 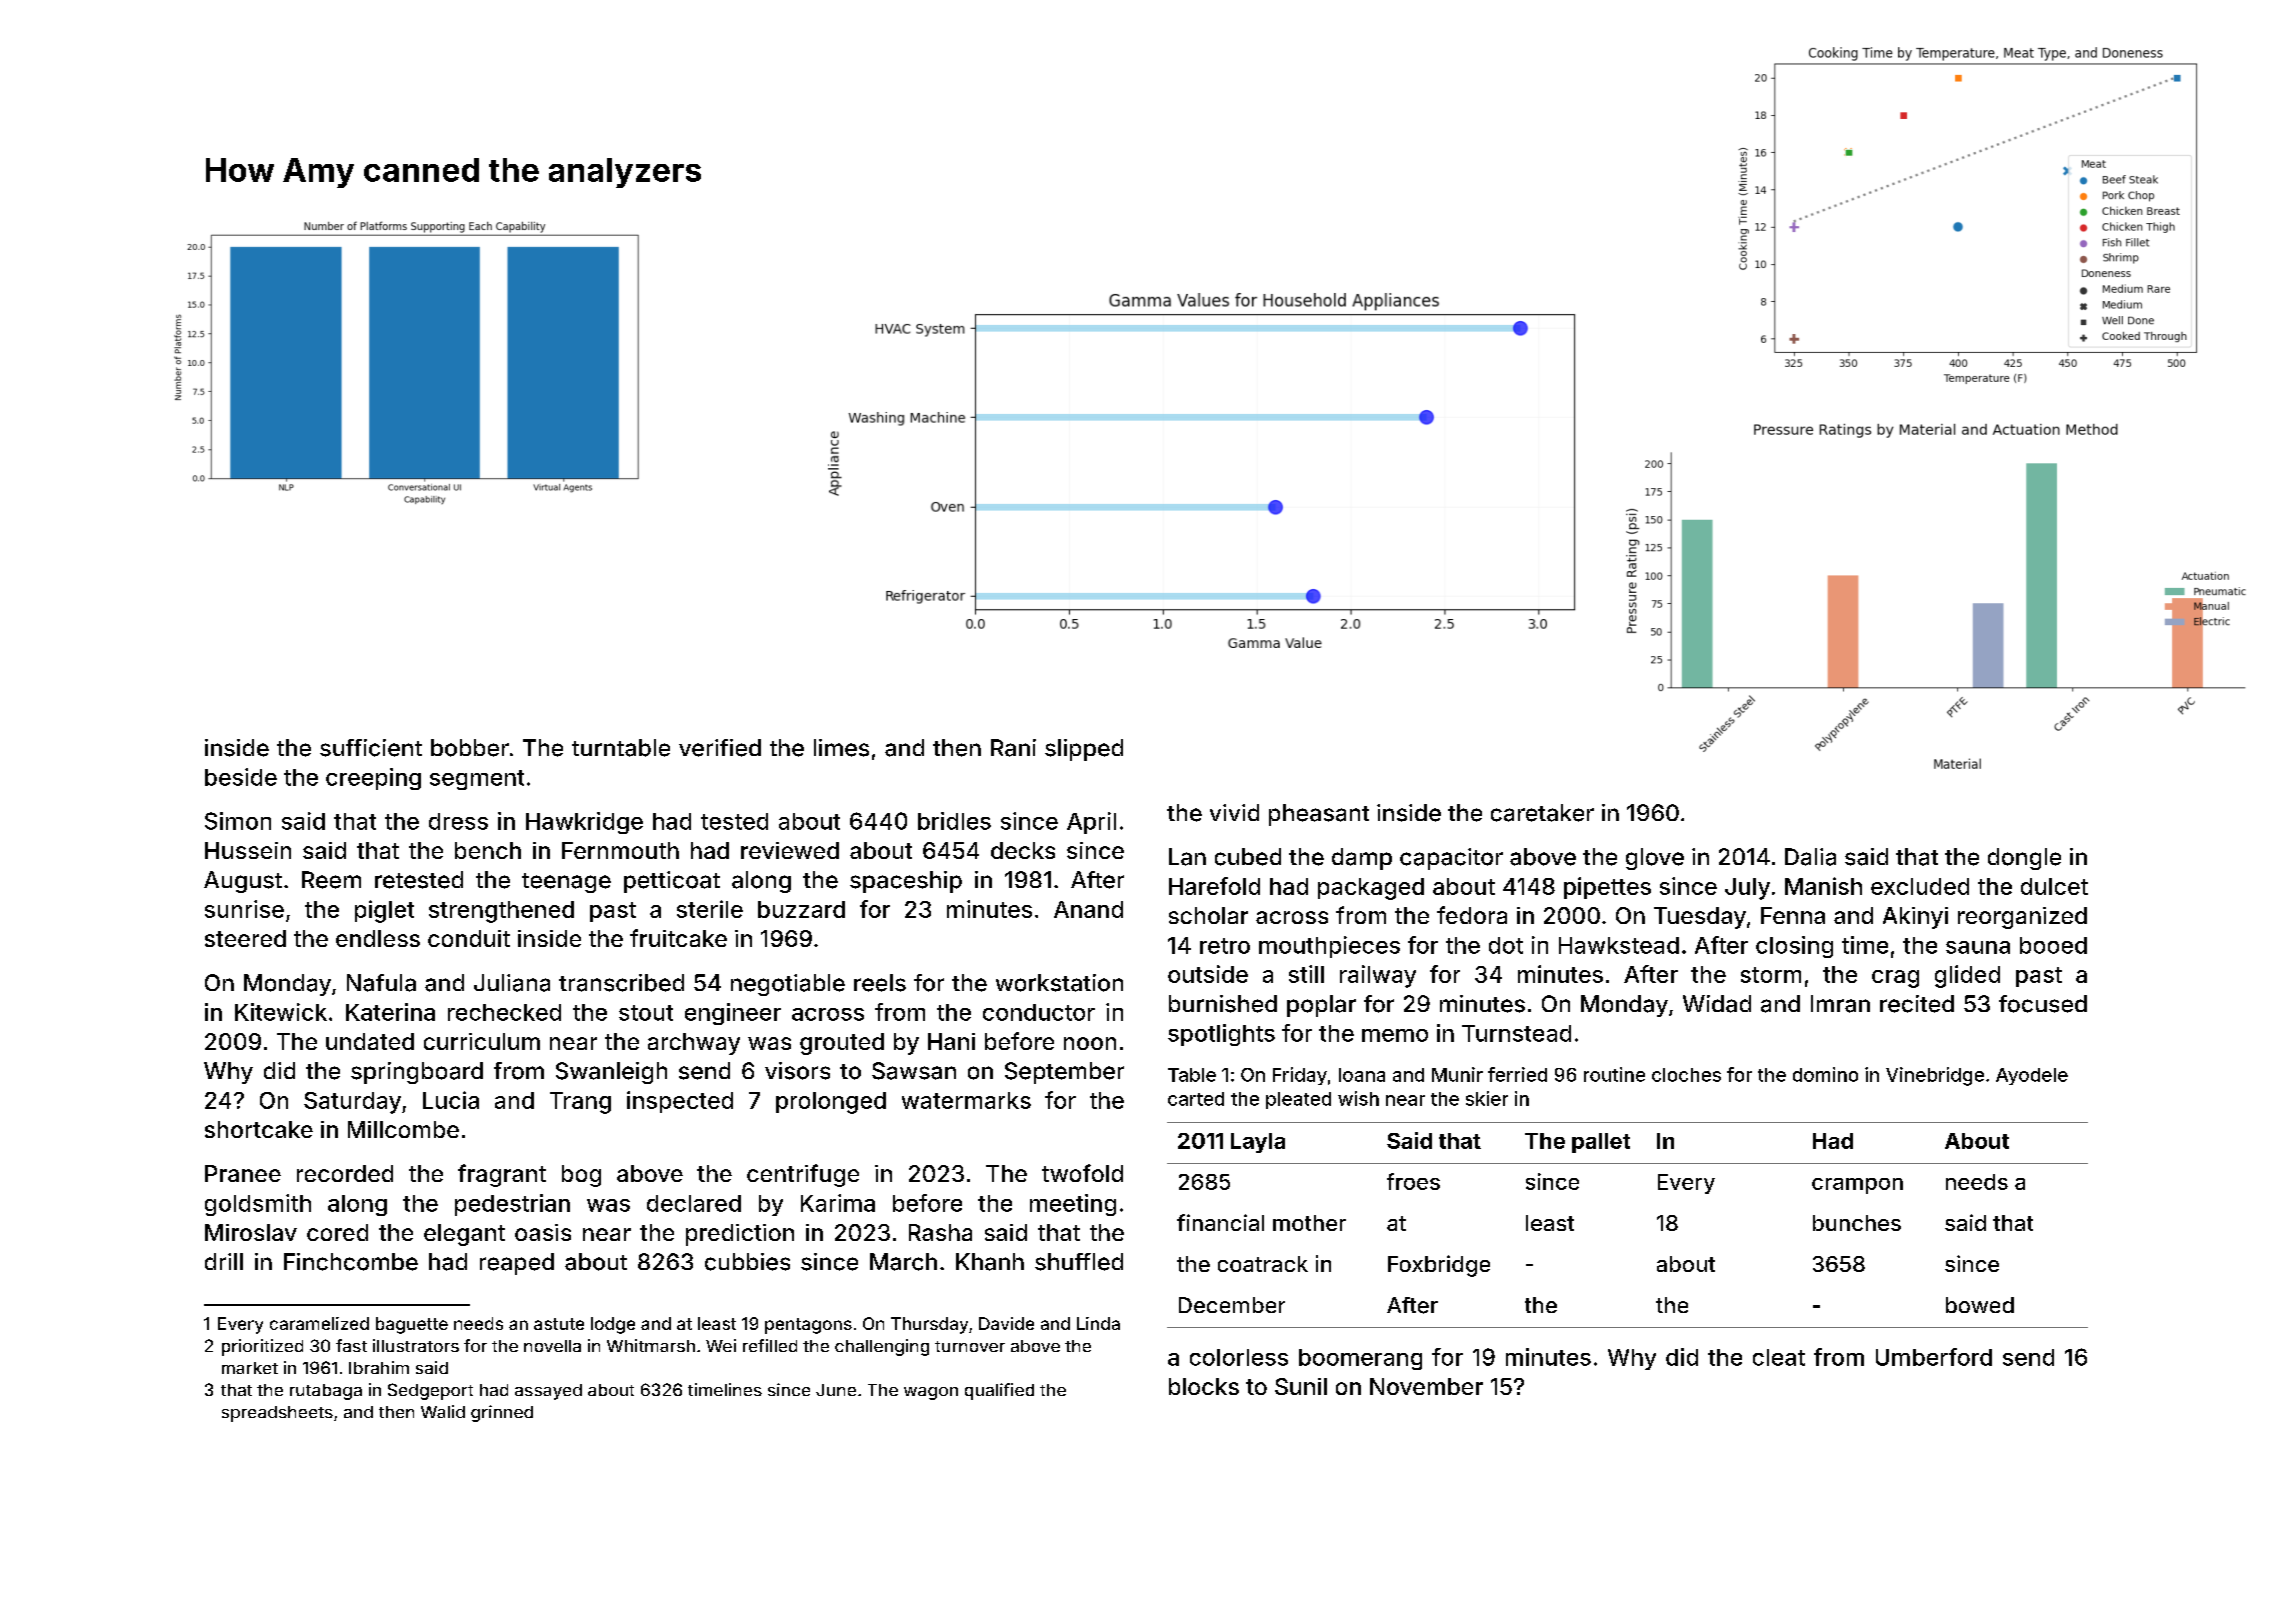 What do you see at coordinates (2024, 859) in the image?
I see `dongle` at bounding box center [2024, 859].
